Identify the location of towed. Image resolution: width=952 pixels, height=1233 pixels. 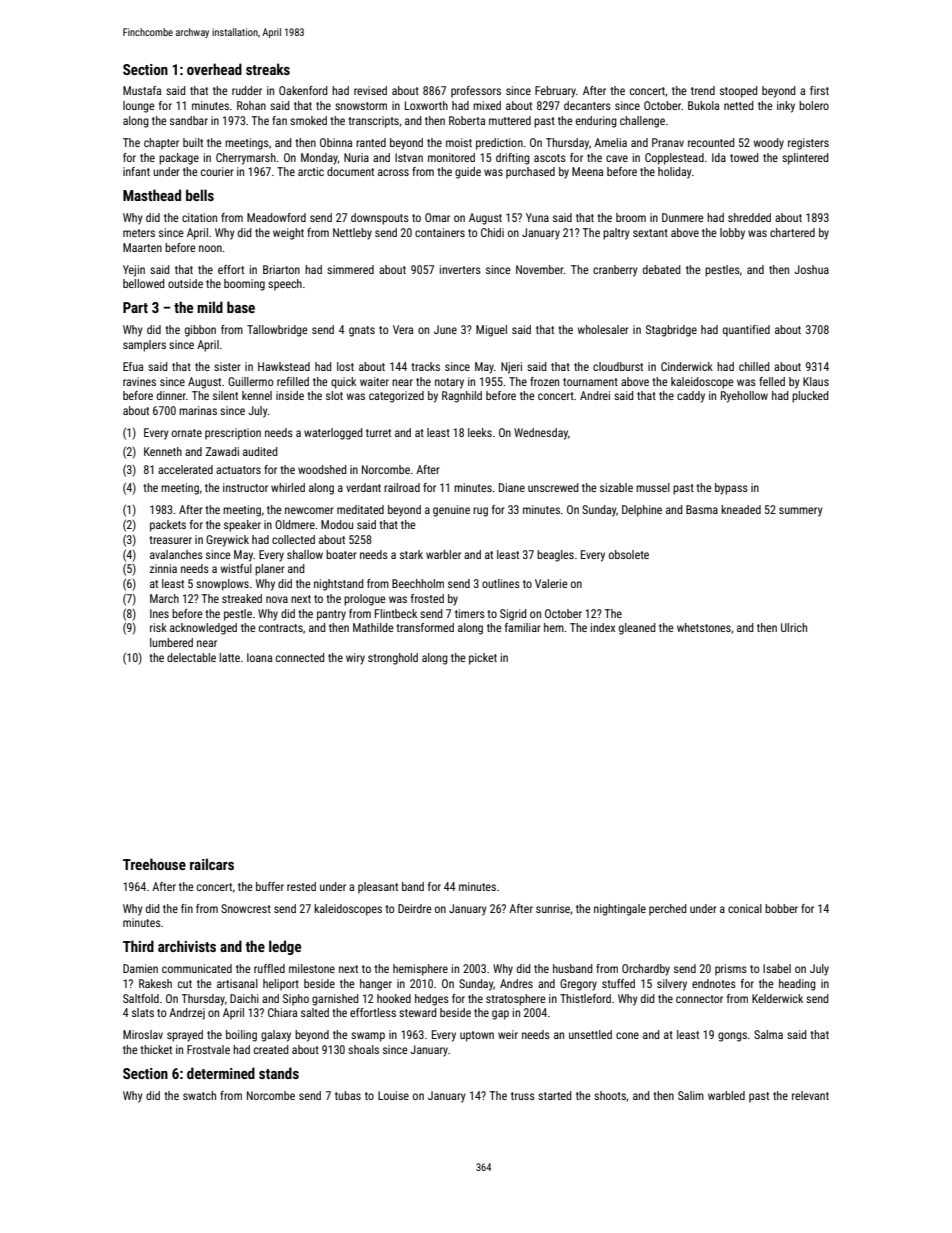
(744, 157).
